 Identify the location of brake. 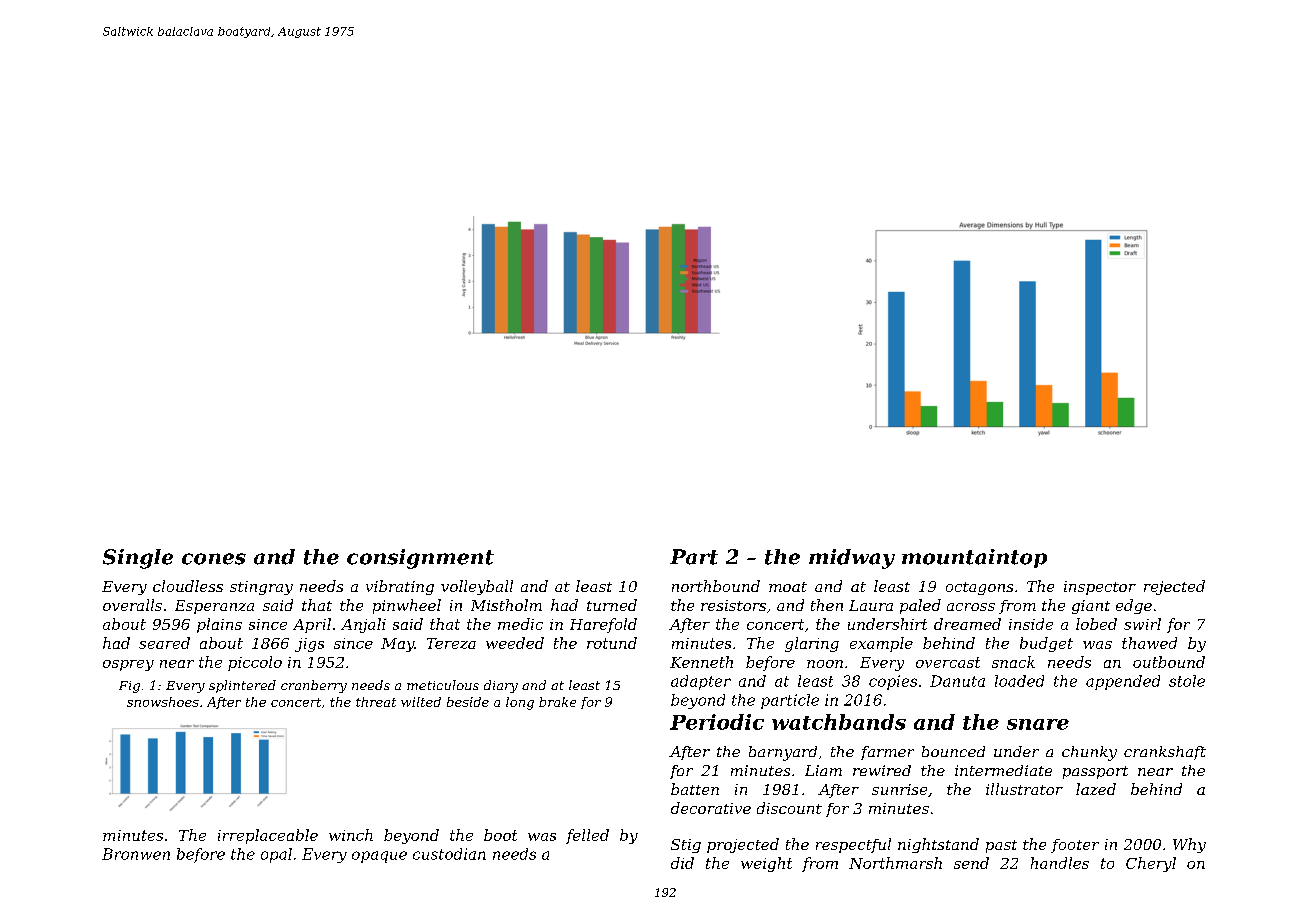
(557, 702).
